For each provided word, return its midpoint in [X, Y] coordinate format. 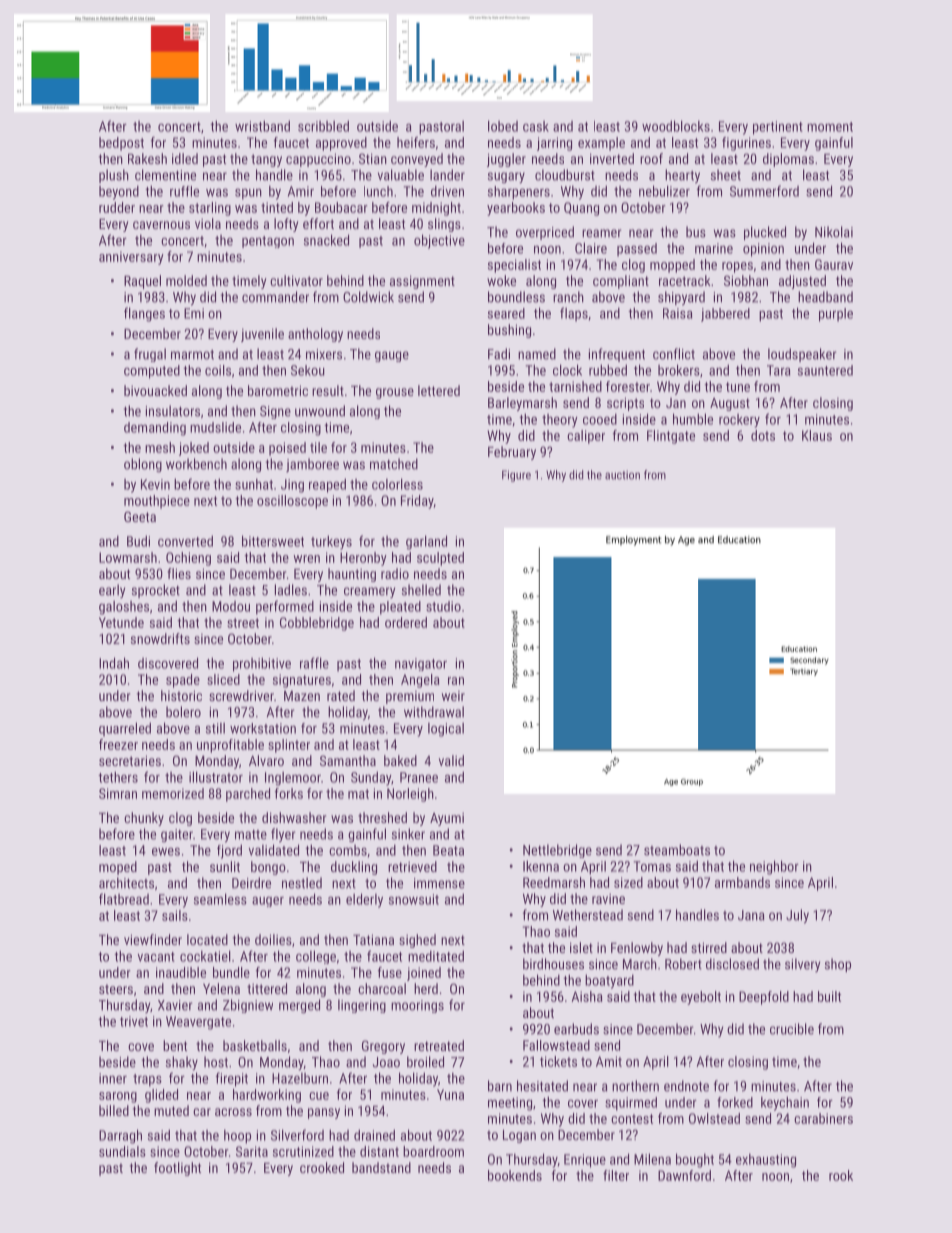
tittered [267, 988]
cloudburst [565, 175]
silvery [802, 965]
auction [622, 475]
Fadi [499, 354]
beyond [119, 192]
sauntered [825, 370]
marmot [192, 355]
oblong [143, 465]
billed [114, 1110]
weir [453, 696]
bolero [183, 712]
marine [714, 248]
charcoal [382, 988]
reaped [327, 485]
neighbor [774, 867]
